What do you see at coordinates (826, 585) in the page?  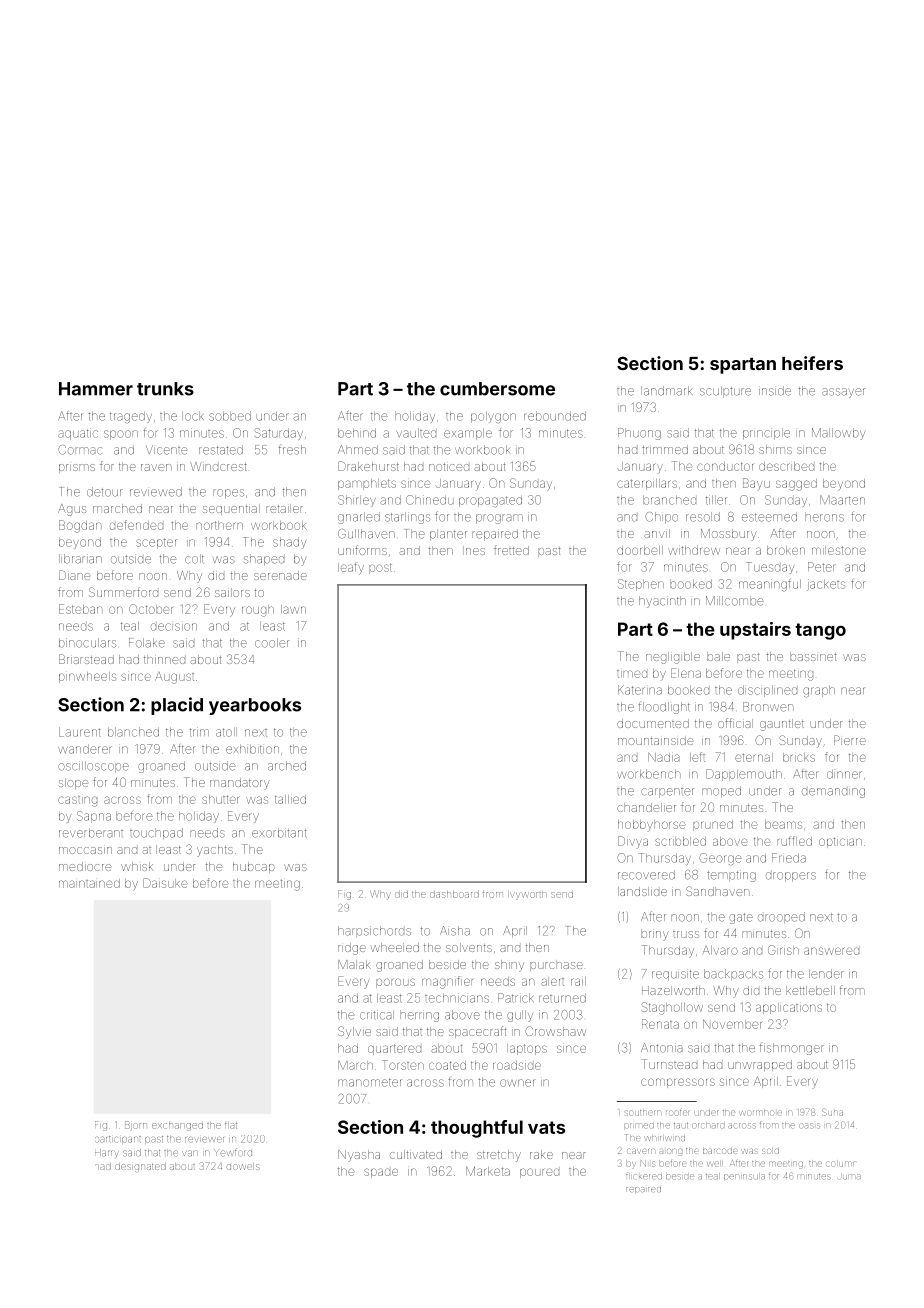 I see `jackets` at bounding box center [826, 585].
